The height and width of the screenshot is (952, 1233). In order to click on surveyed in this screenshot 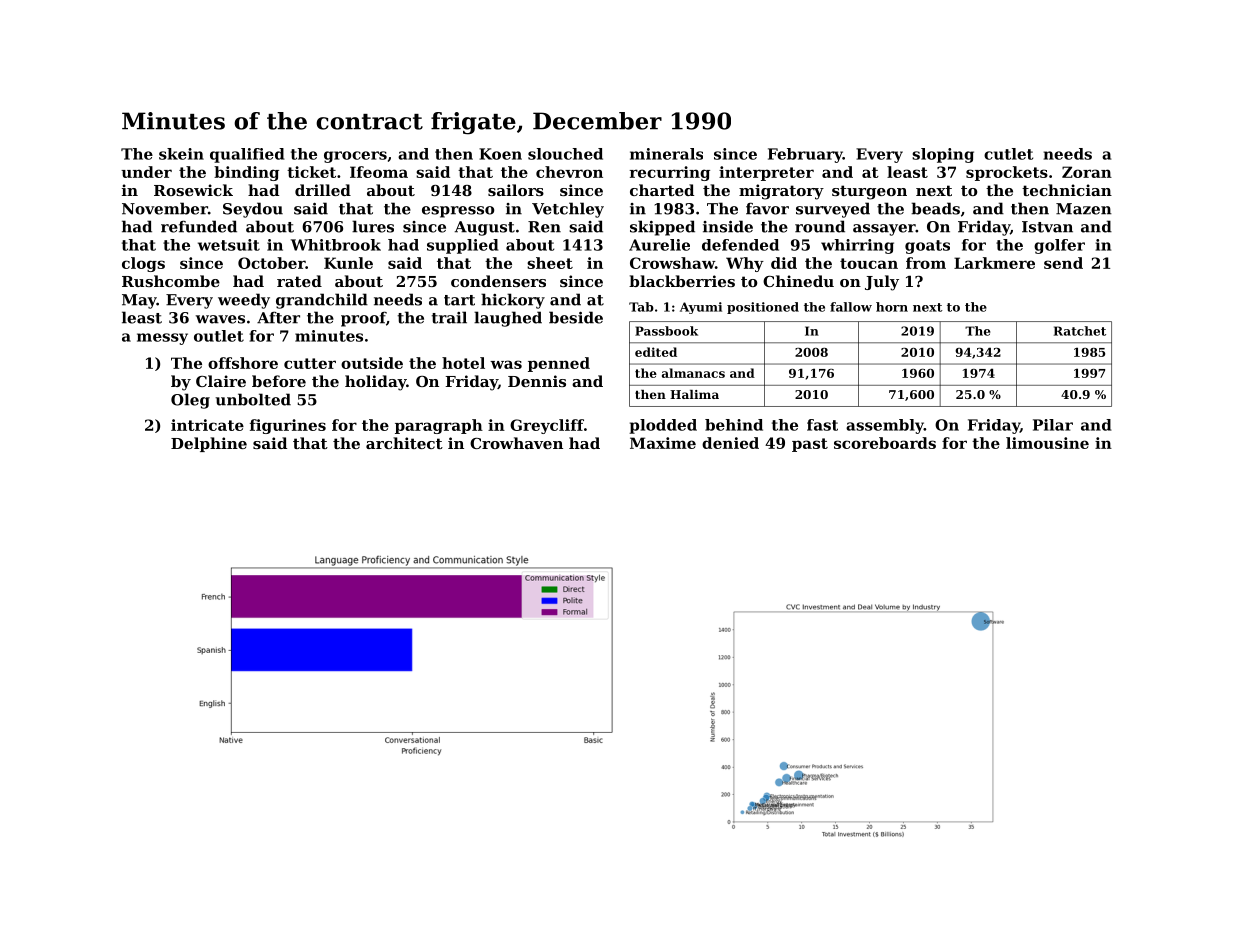, I will do `click(833, 210)`.
